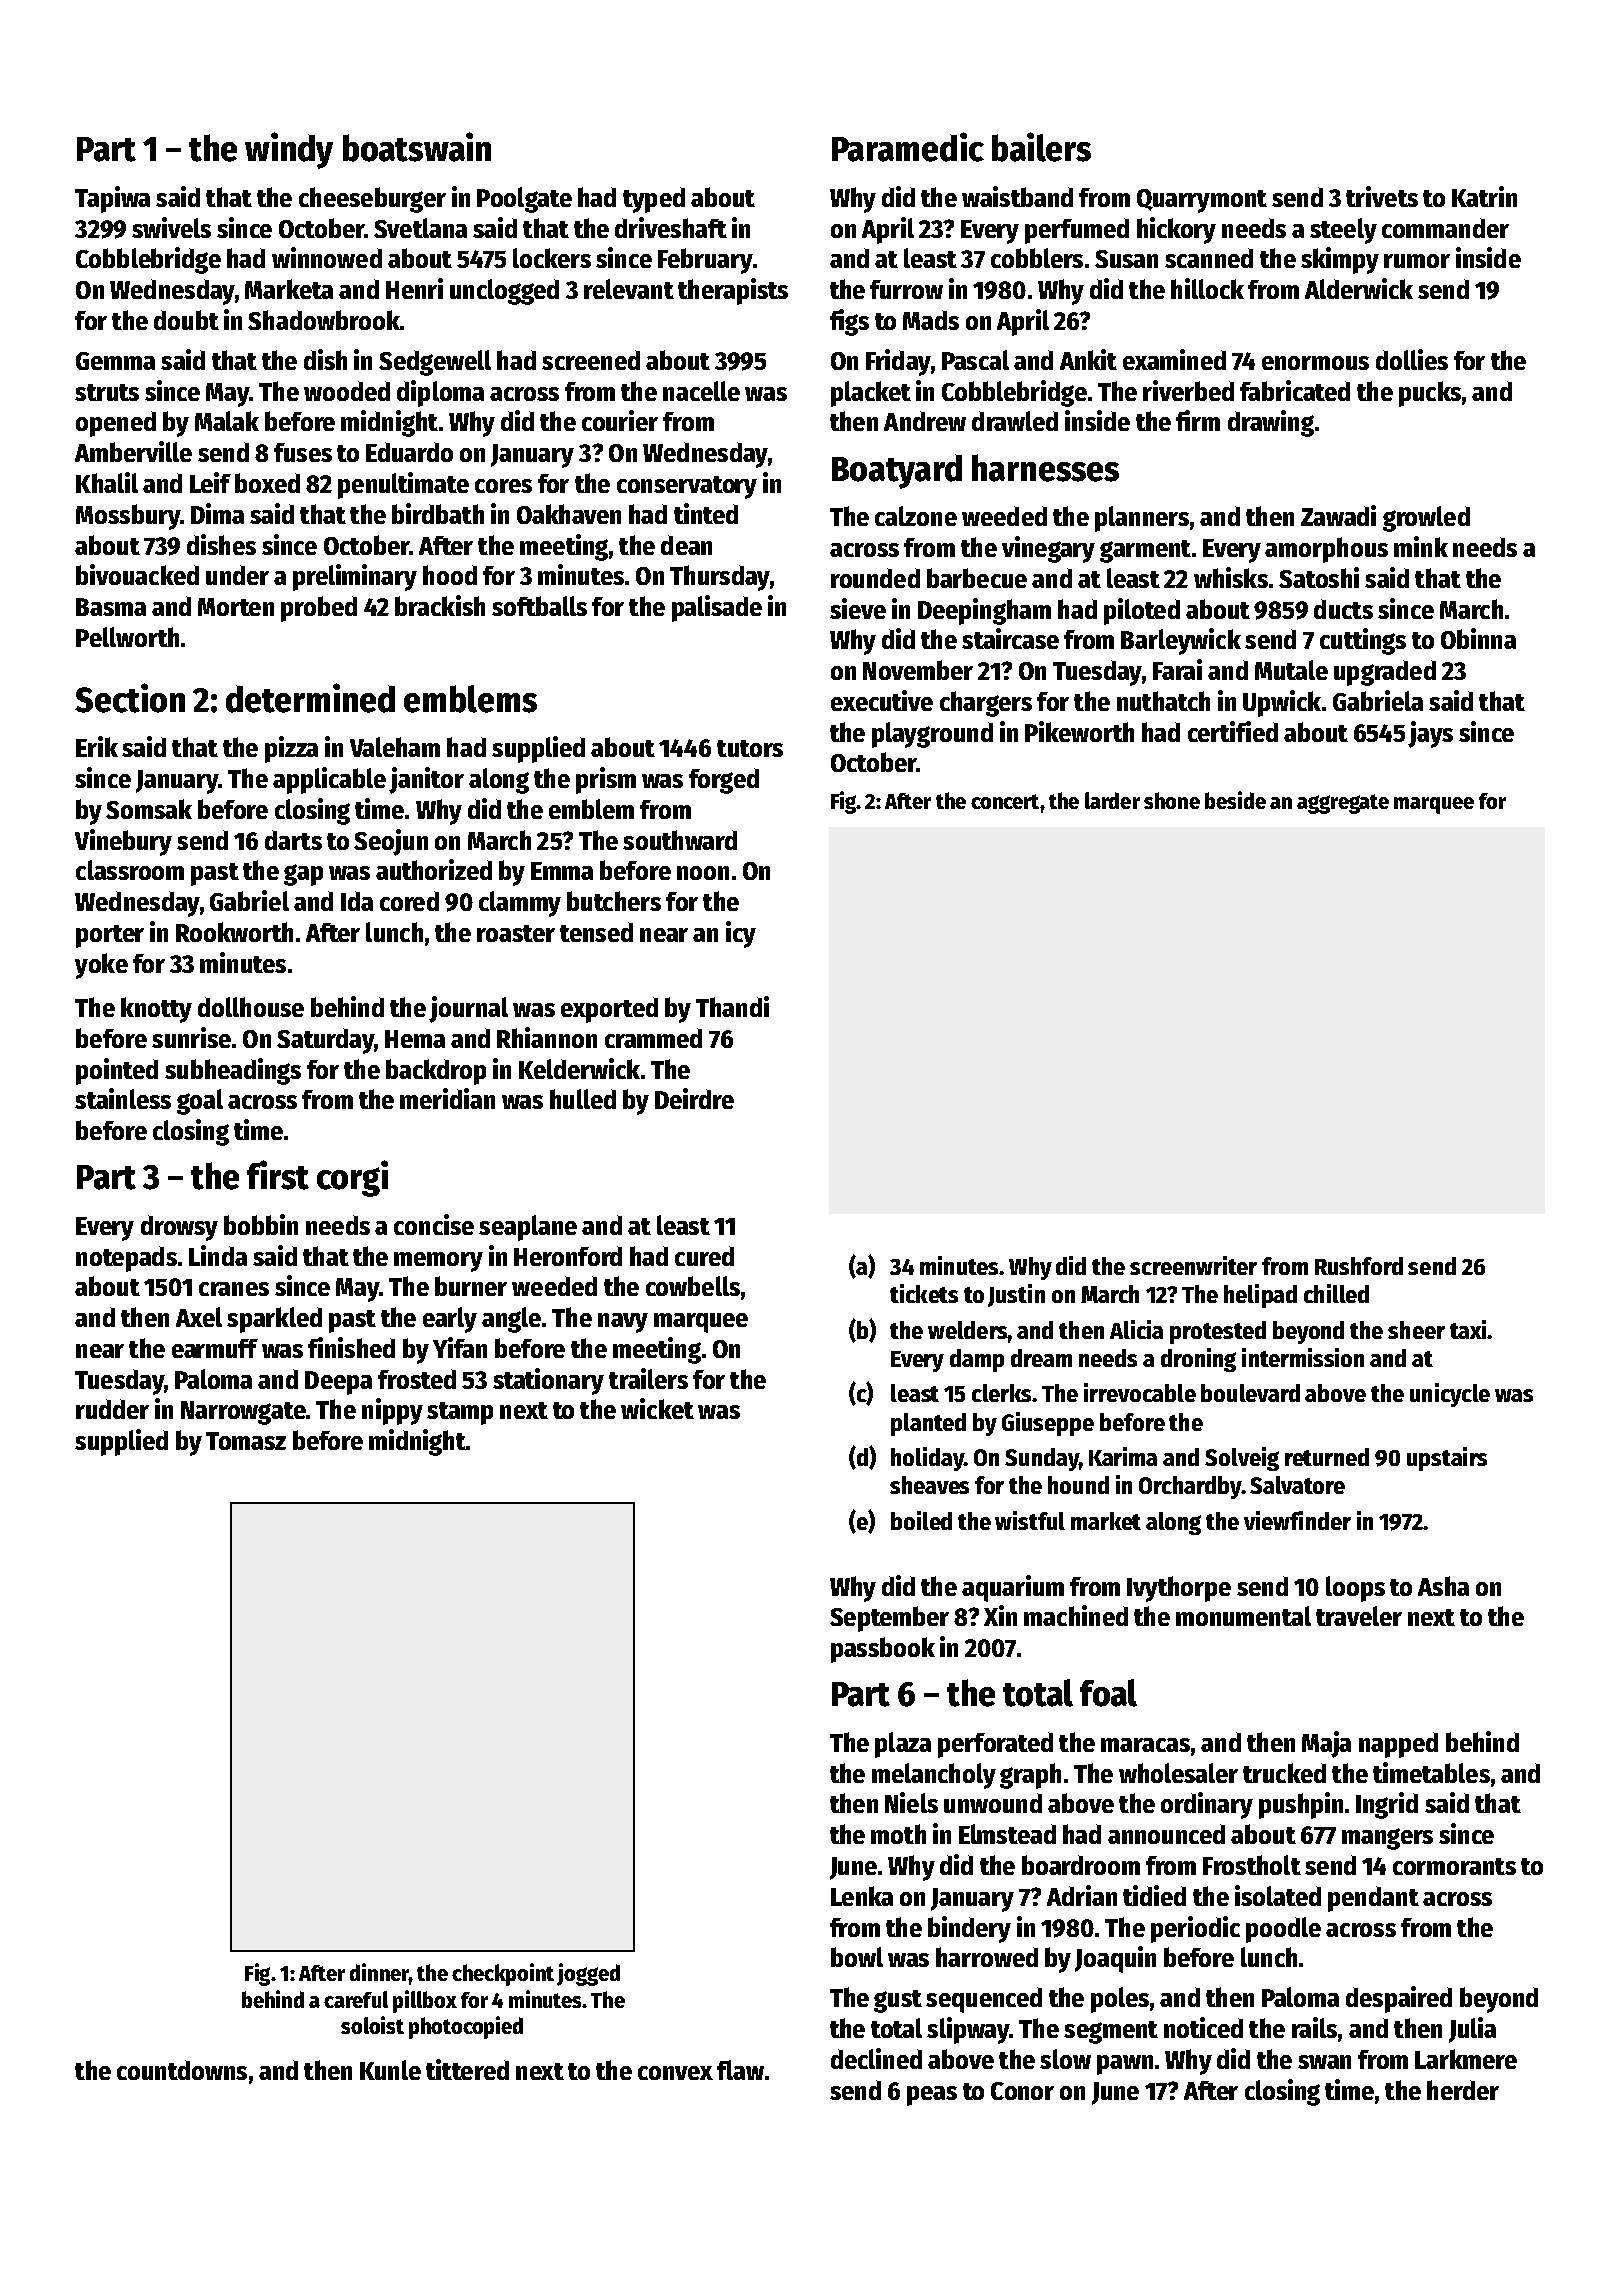  Describe the element at coordinates (182, 2070) in the document. I see `countdowns` at that location.
